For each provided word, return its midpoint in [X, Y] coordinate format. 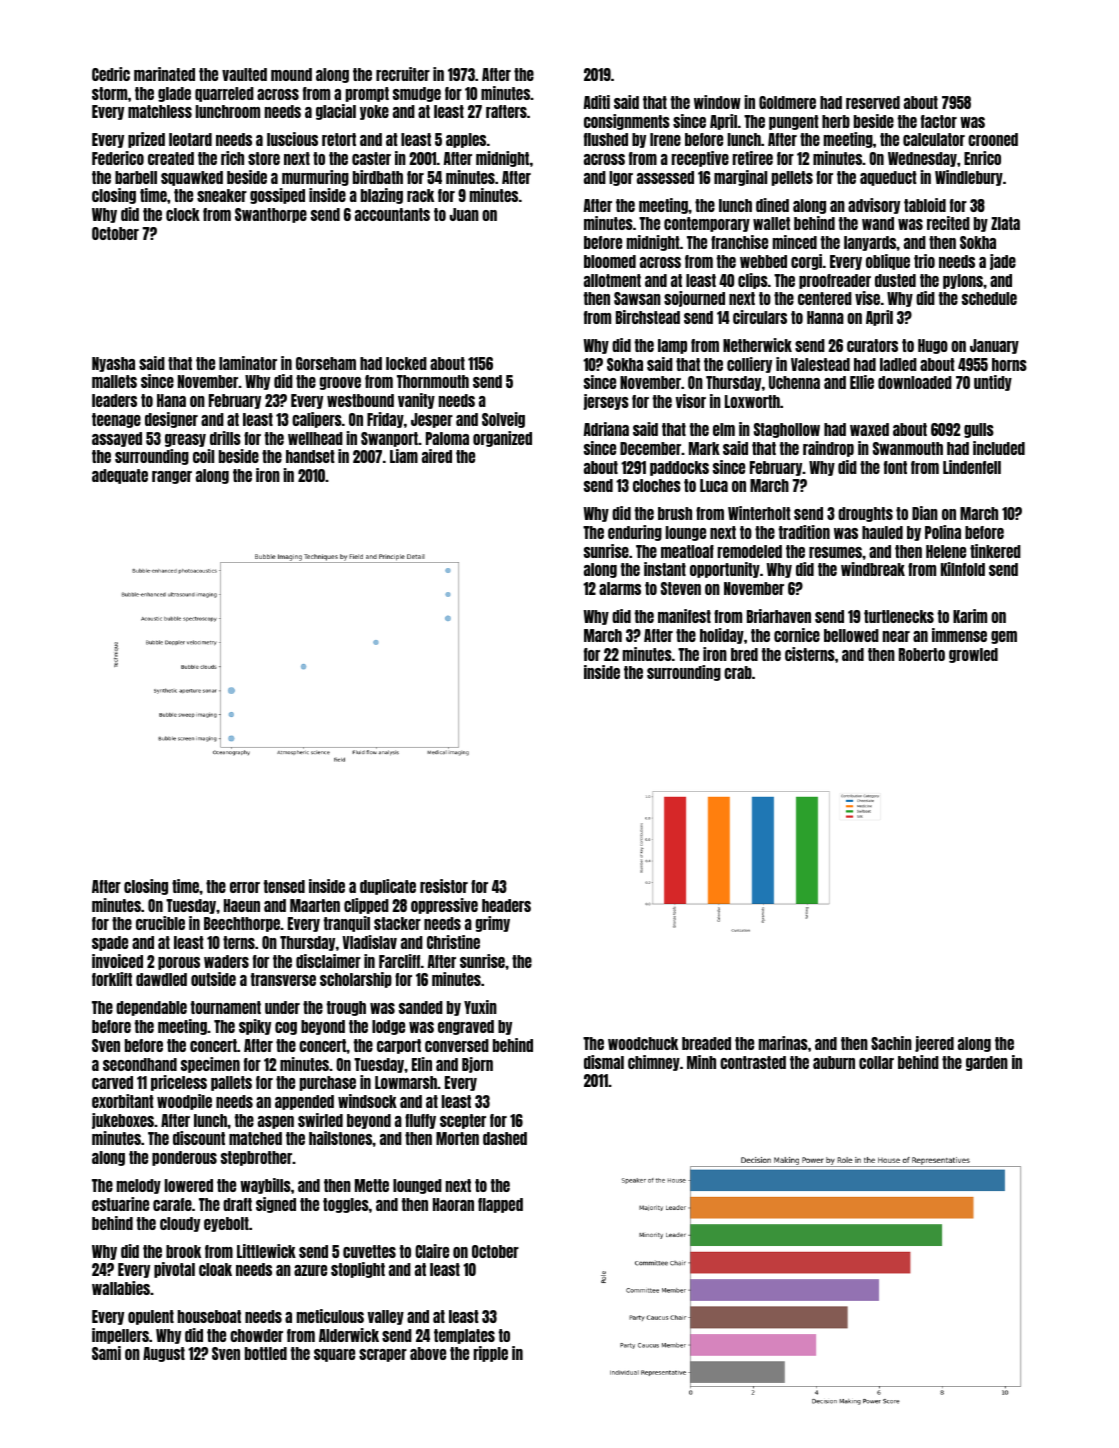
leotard [190, 139]
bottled [266, 1353]
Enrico [982, 158]
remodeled [750, 551]
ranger [172, 477]
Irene [665, 139]
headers [506, 905]
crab [738, 672]
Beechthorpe [242, 924]
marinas [783, 1043]
